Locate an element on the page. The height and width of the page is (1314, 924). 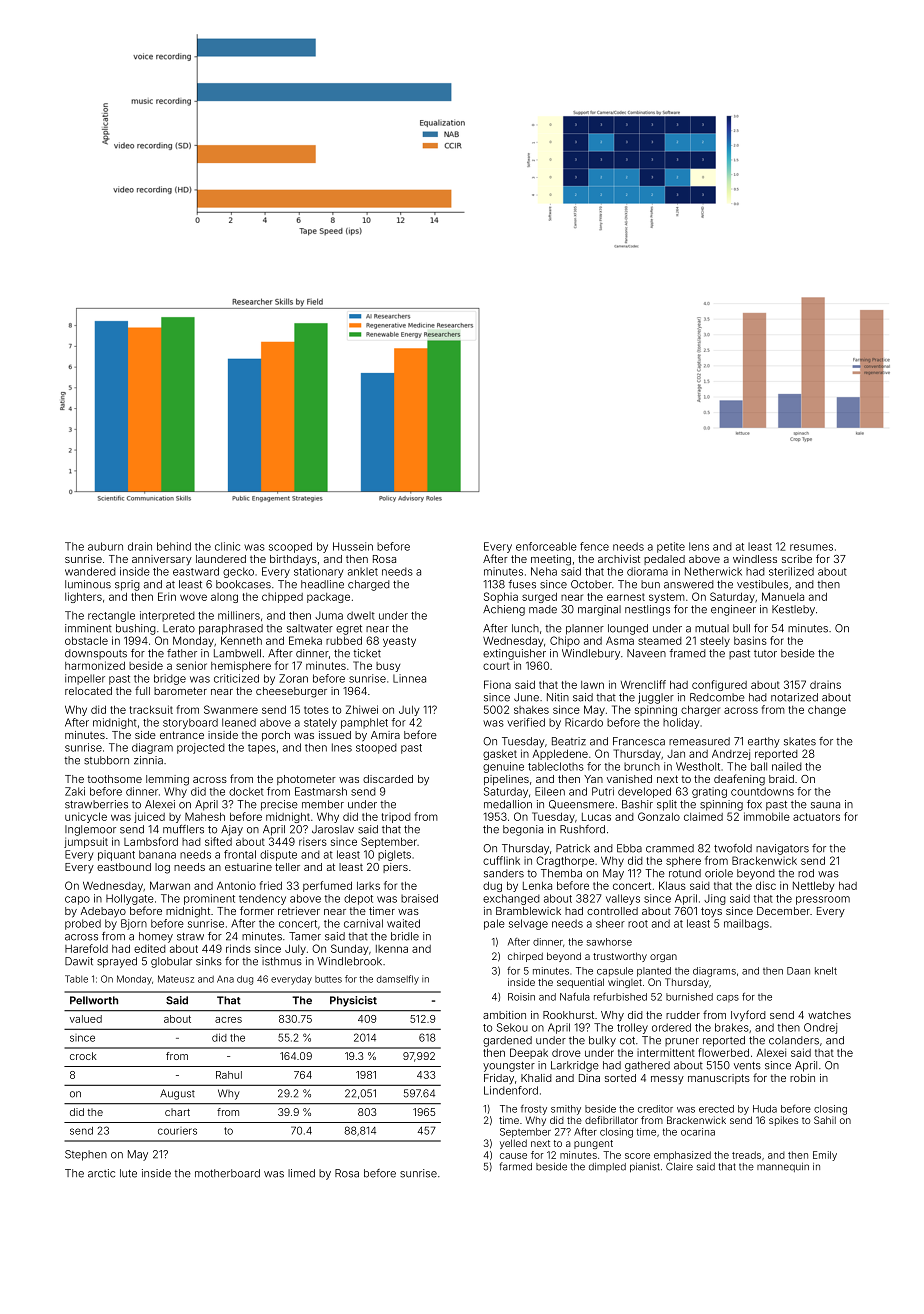
stubborn is located at coordinates (106, 760).
